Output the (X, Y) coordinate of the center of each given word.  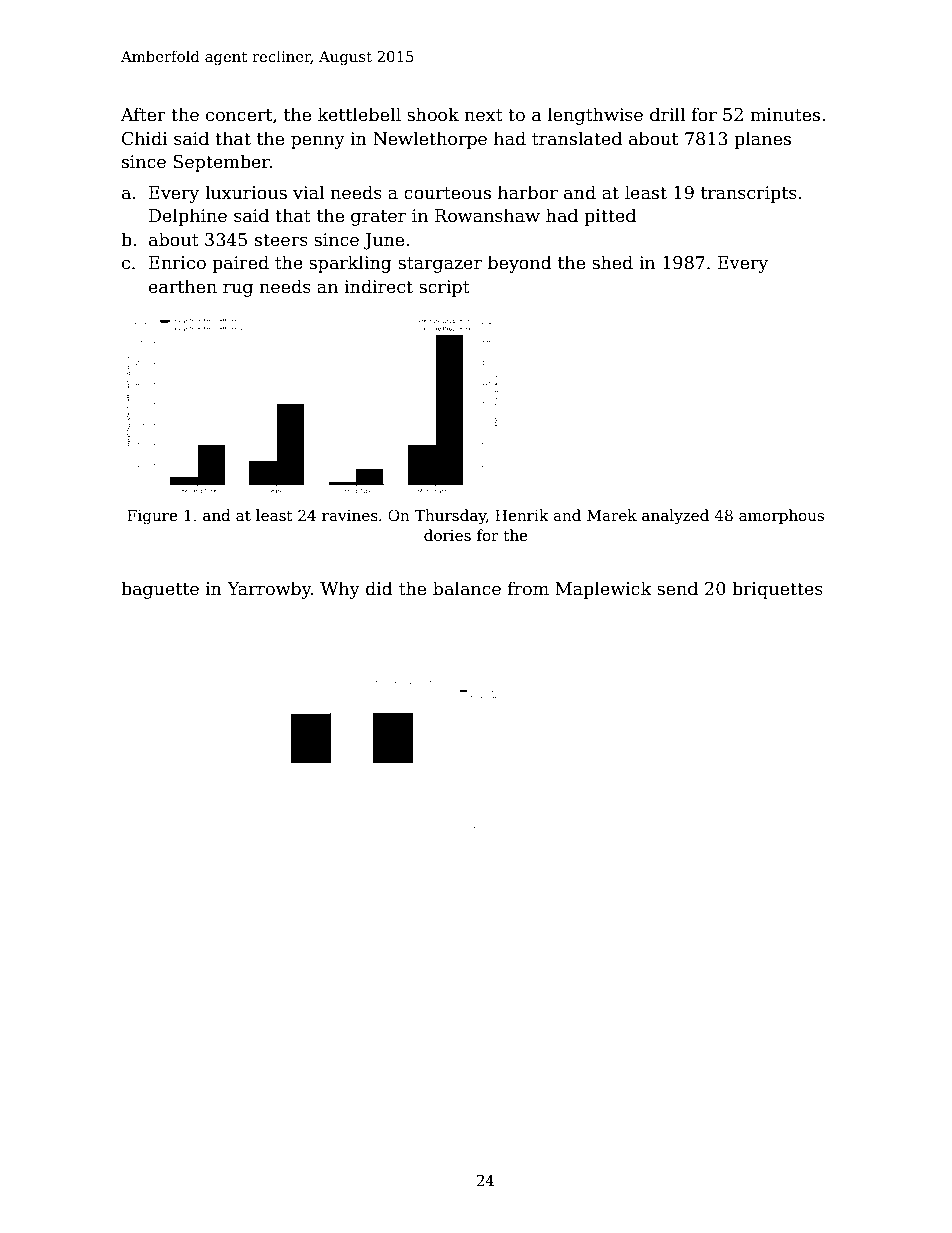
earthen (183, 286)
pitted (610, 217)
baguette (160, 590)
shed (612, 262)
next (483, 115)
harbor (528, 192)
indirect (378, 286)
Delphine (188, 217)
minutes (785, 115)
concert (239, 115)
